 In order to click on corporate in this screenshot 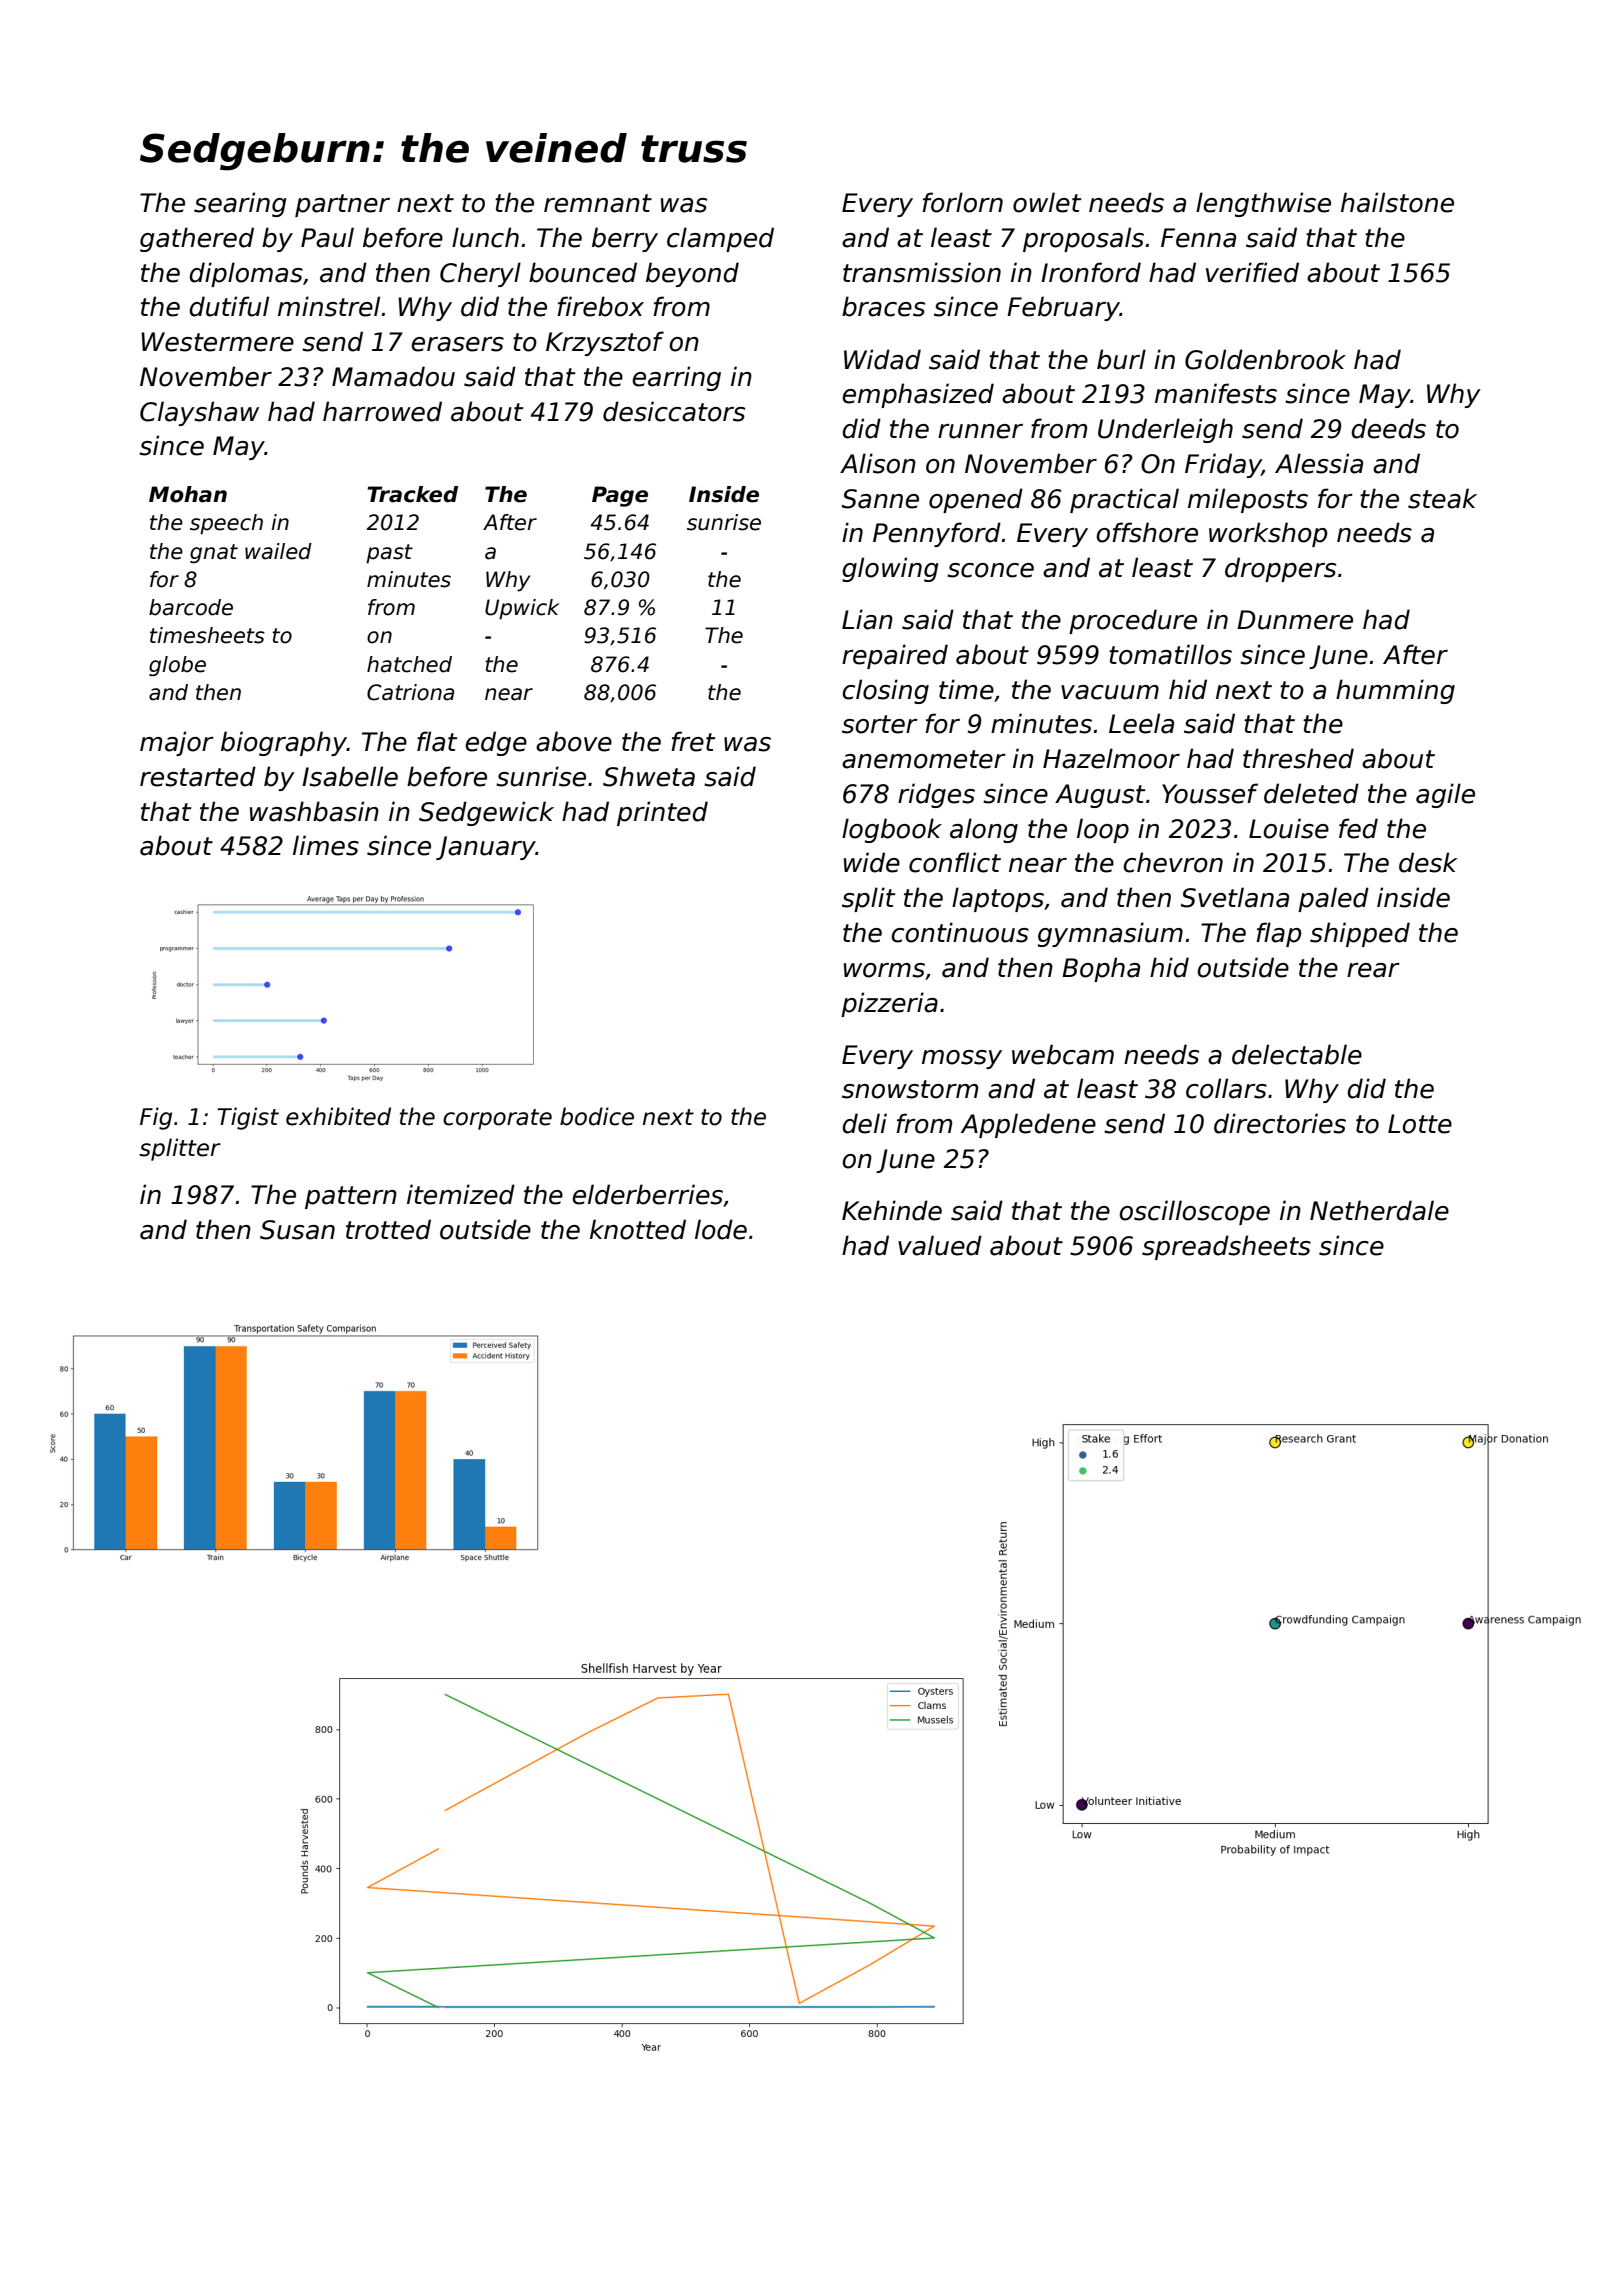, I will do `click(497, 1119)`.
